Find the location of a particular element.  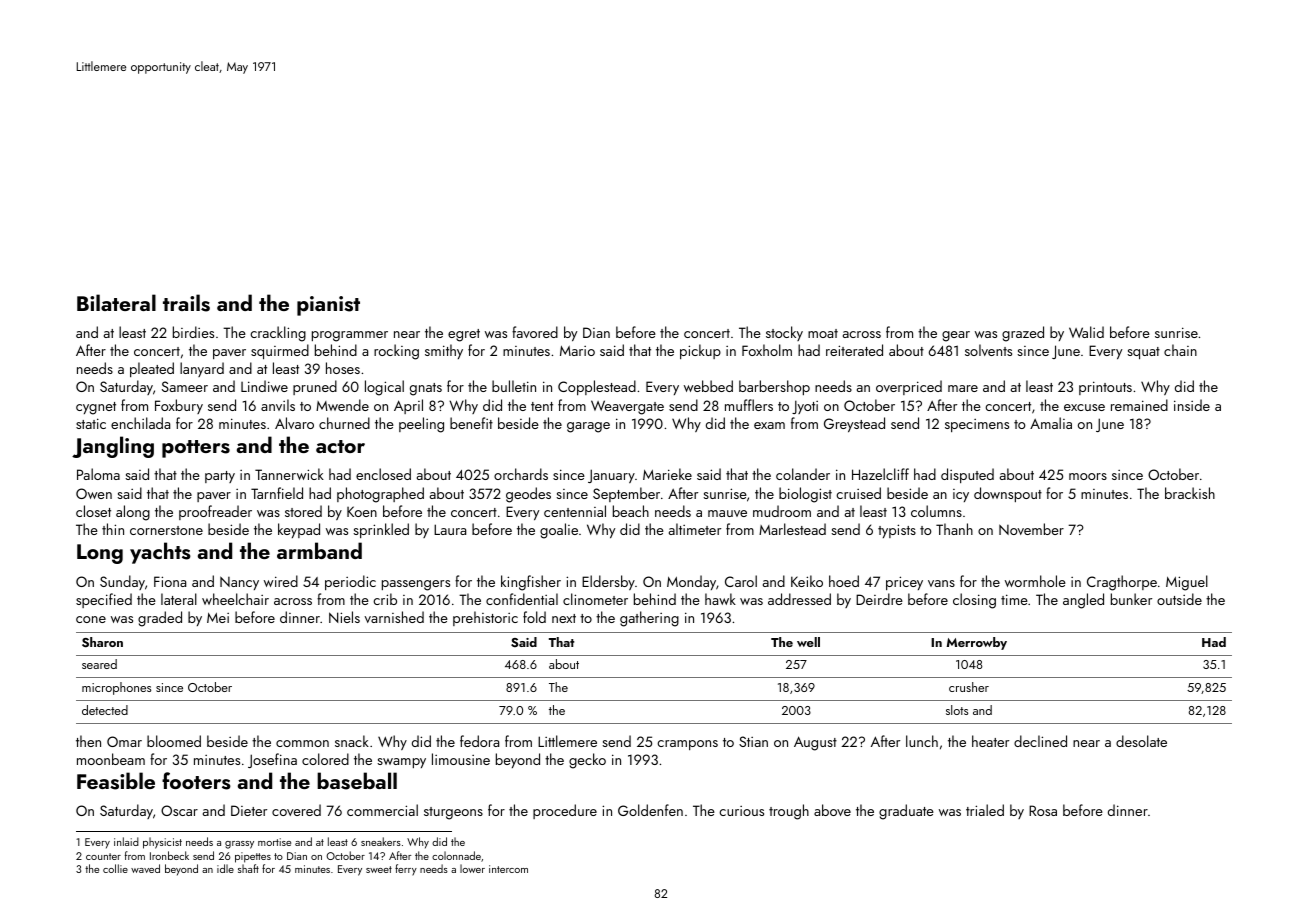

moat is located at coordinates (823, 333).
